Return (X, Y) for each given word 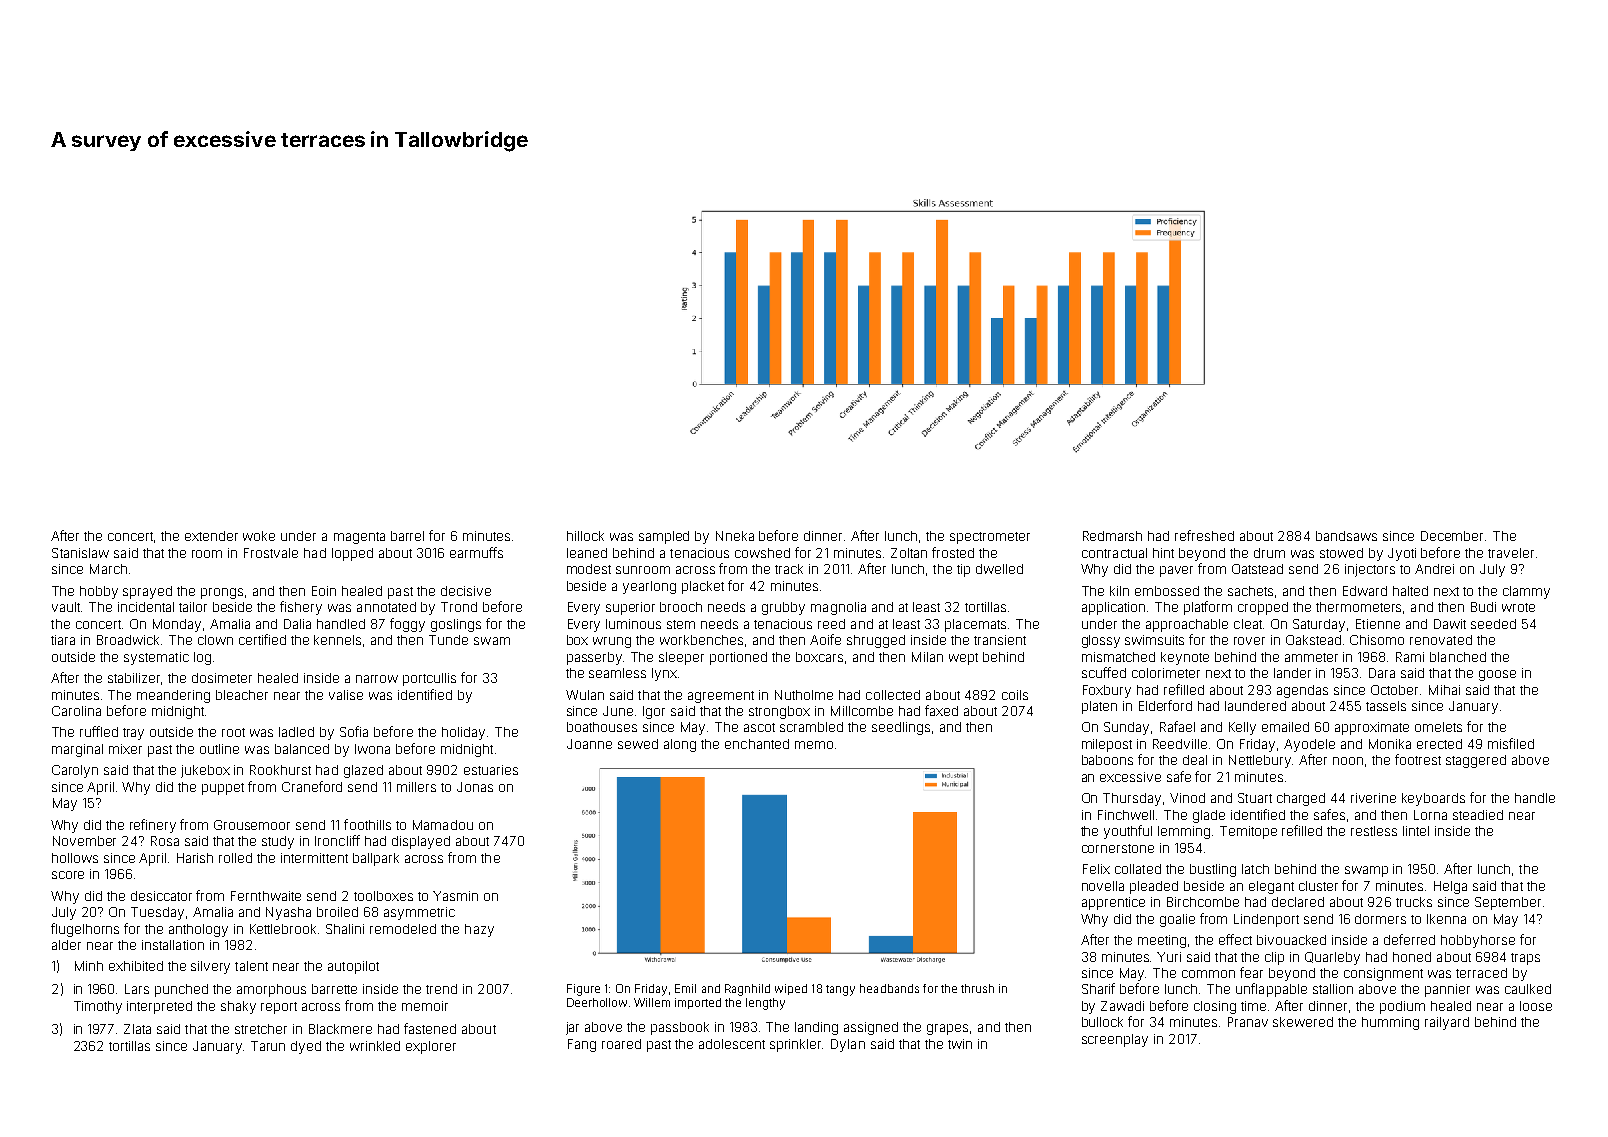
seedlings (901, 728)
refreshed (1204, 535)
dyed (306, 1047)
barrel (407, 536)
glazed (363, 771)
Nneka (735, 536)
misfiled (1511, 743)
